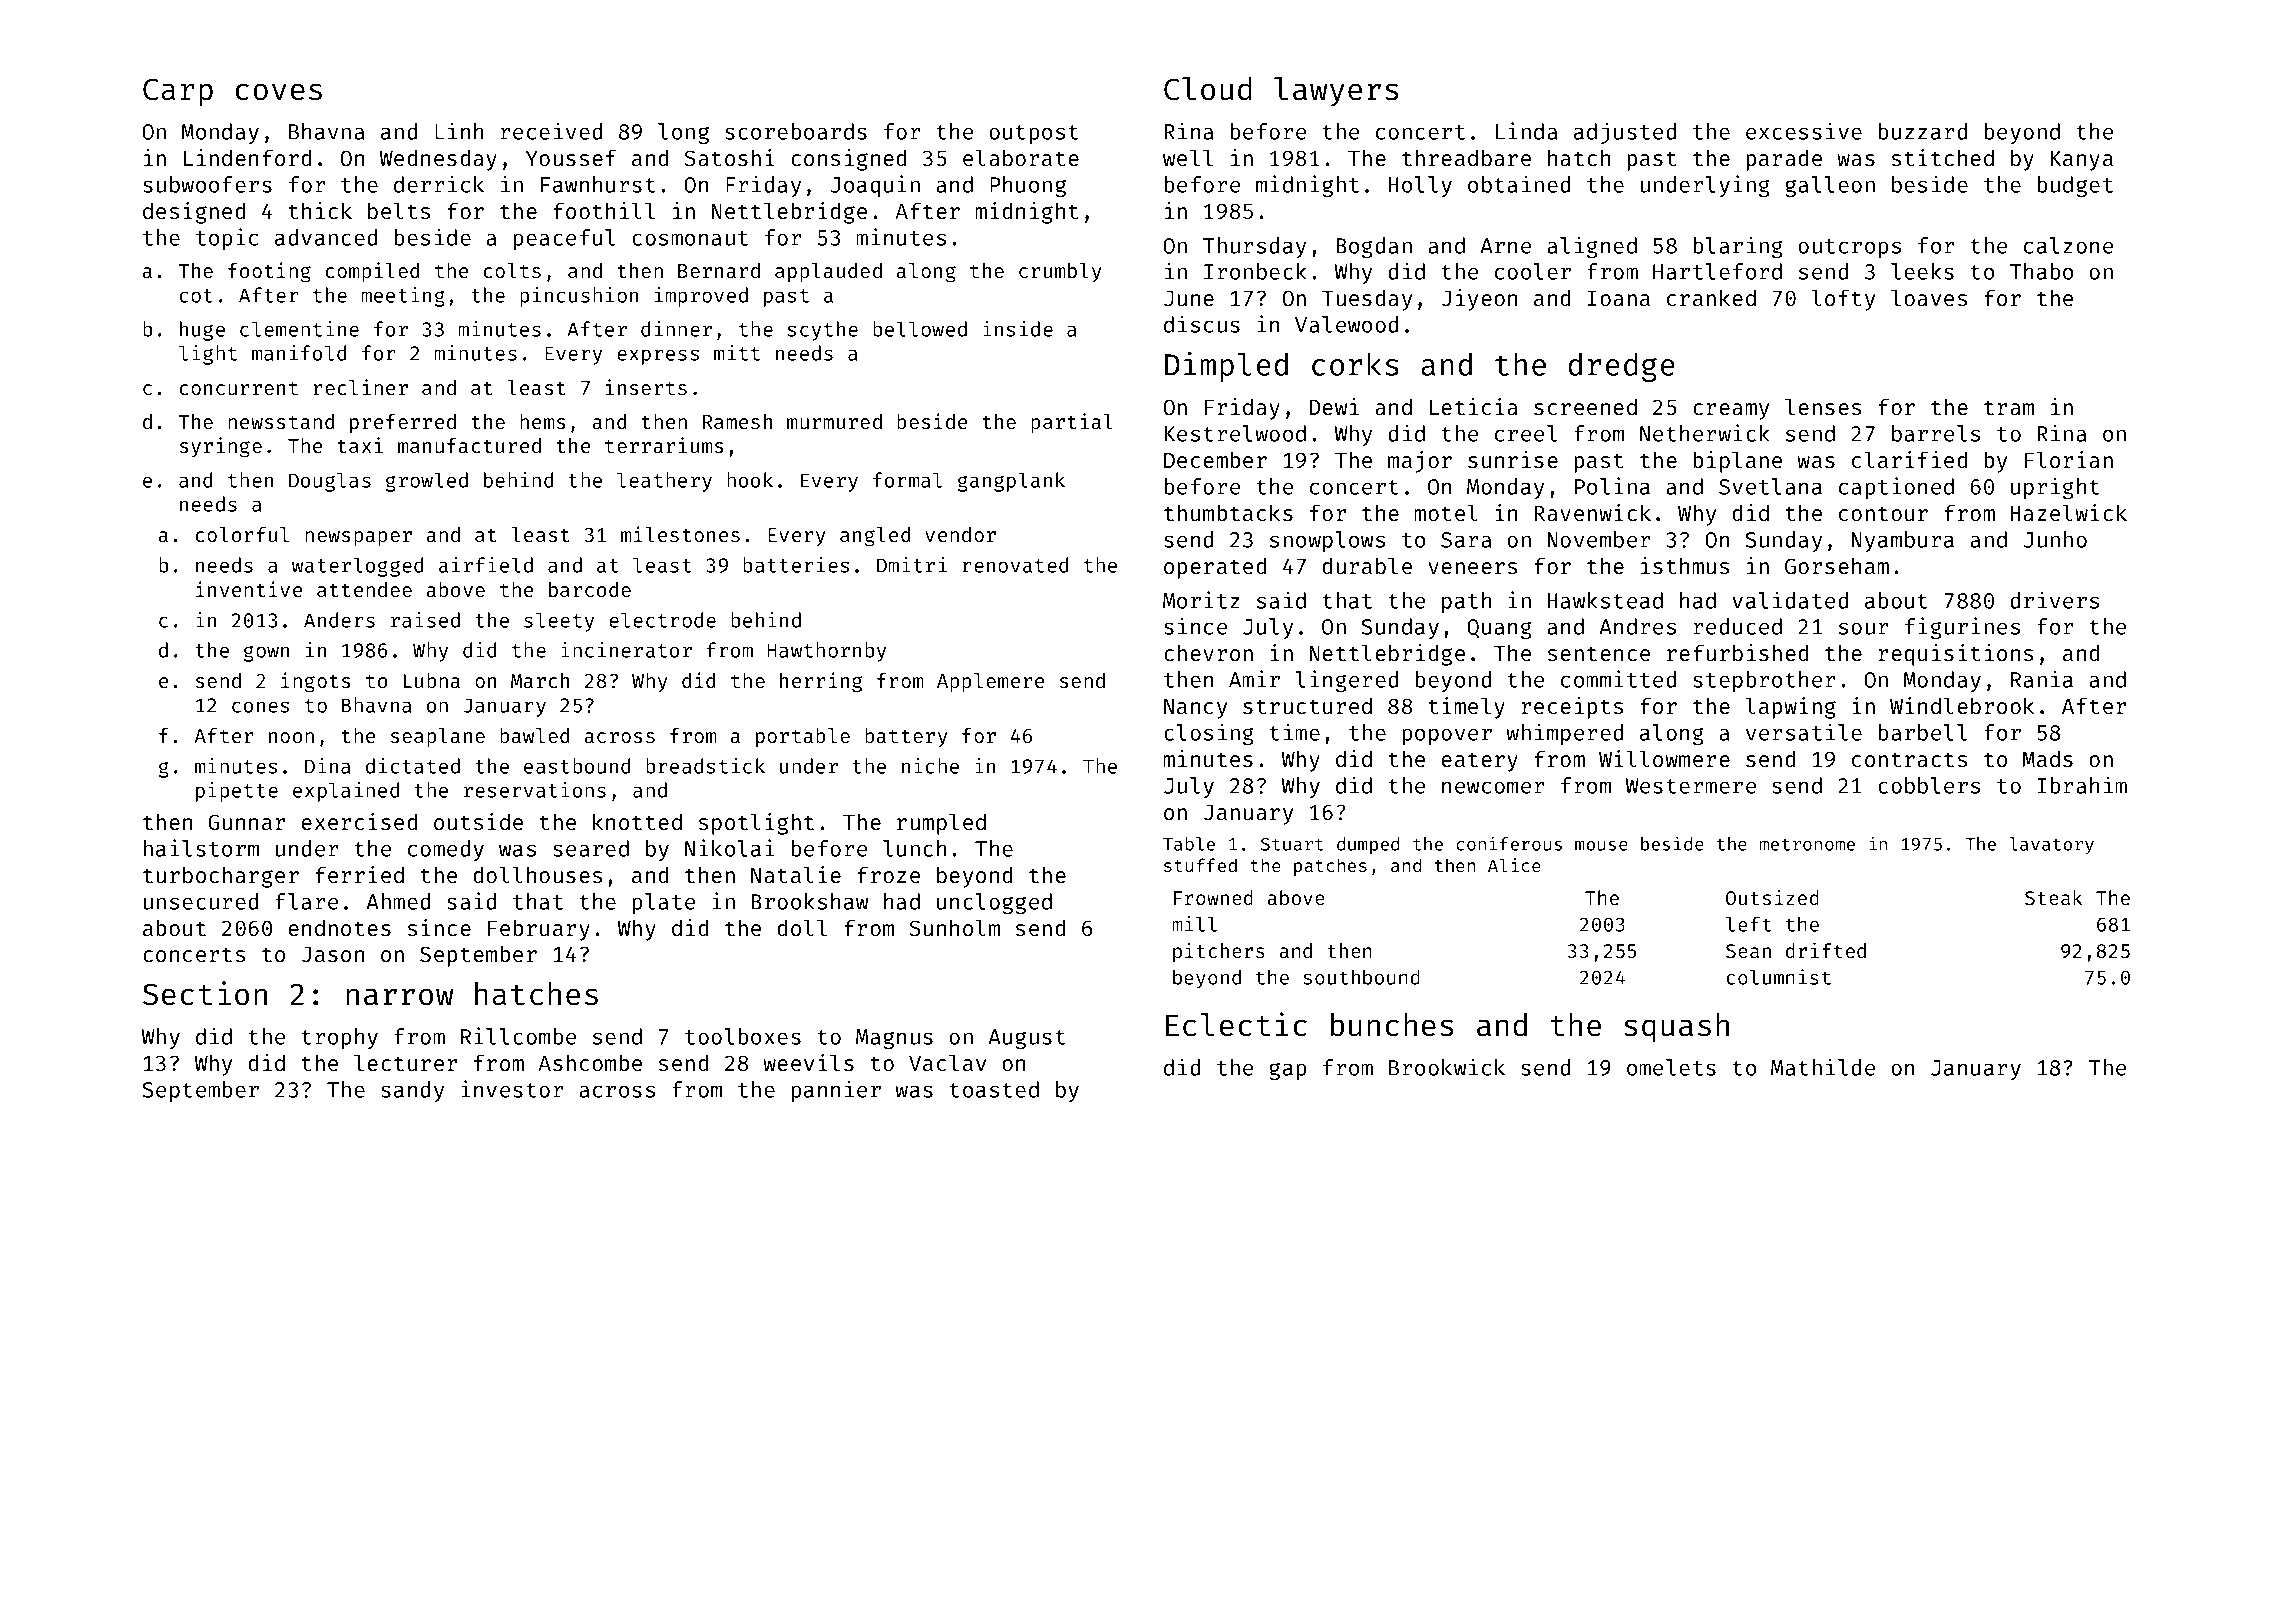 This screenshot has width=2282, height=1614. What do you see at coordinates (1209, 734) in the screenshot?
I see `closing` at bounding box center [1209, 734].
